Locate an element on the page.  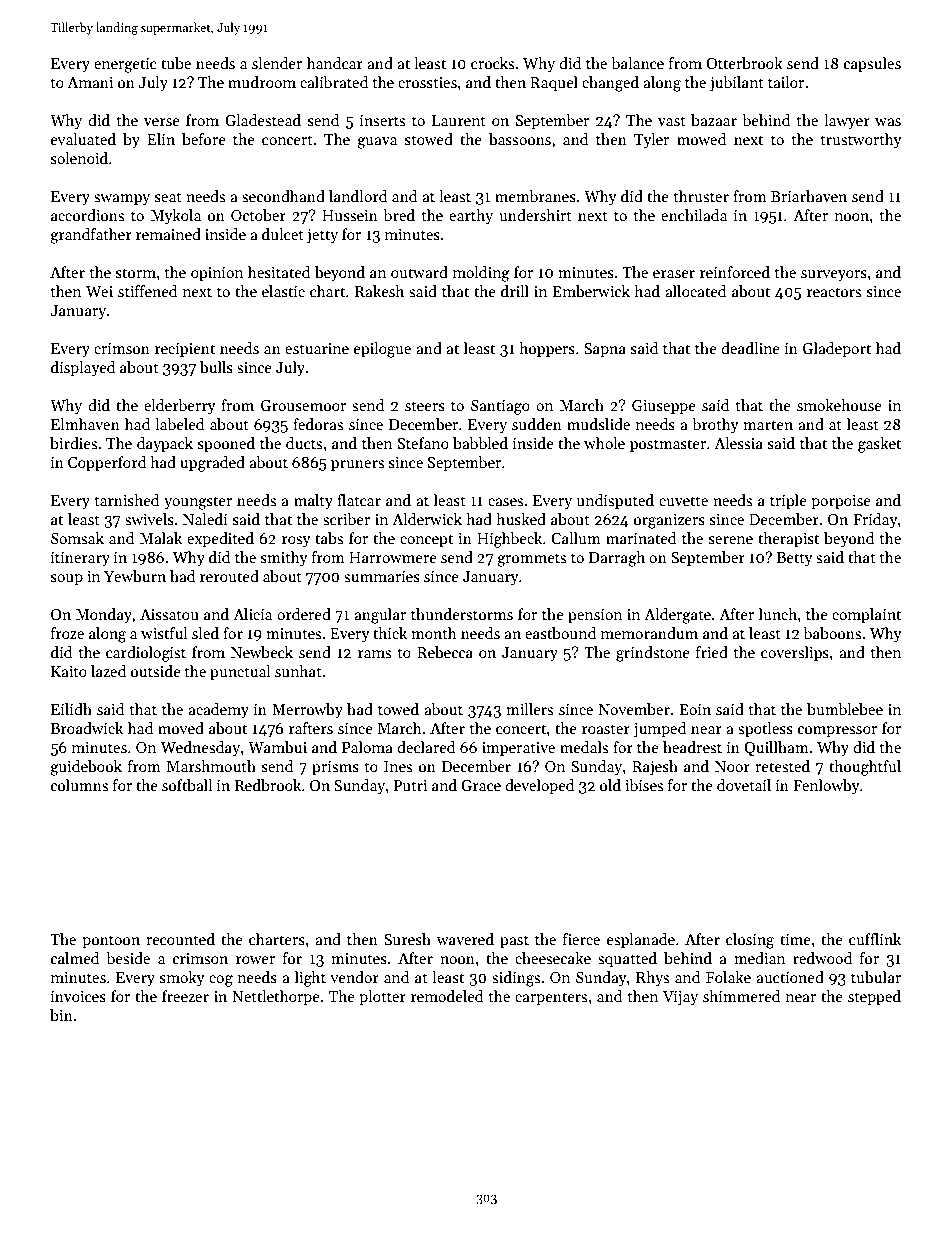
carpenters is located at coordinates (551, 998).
